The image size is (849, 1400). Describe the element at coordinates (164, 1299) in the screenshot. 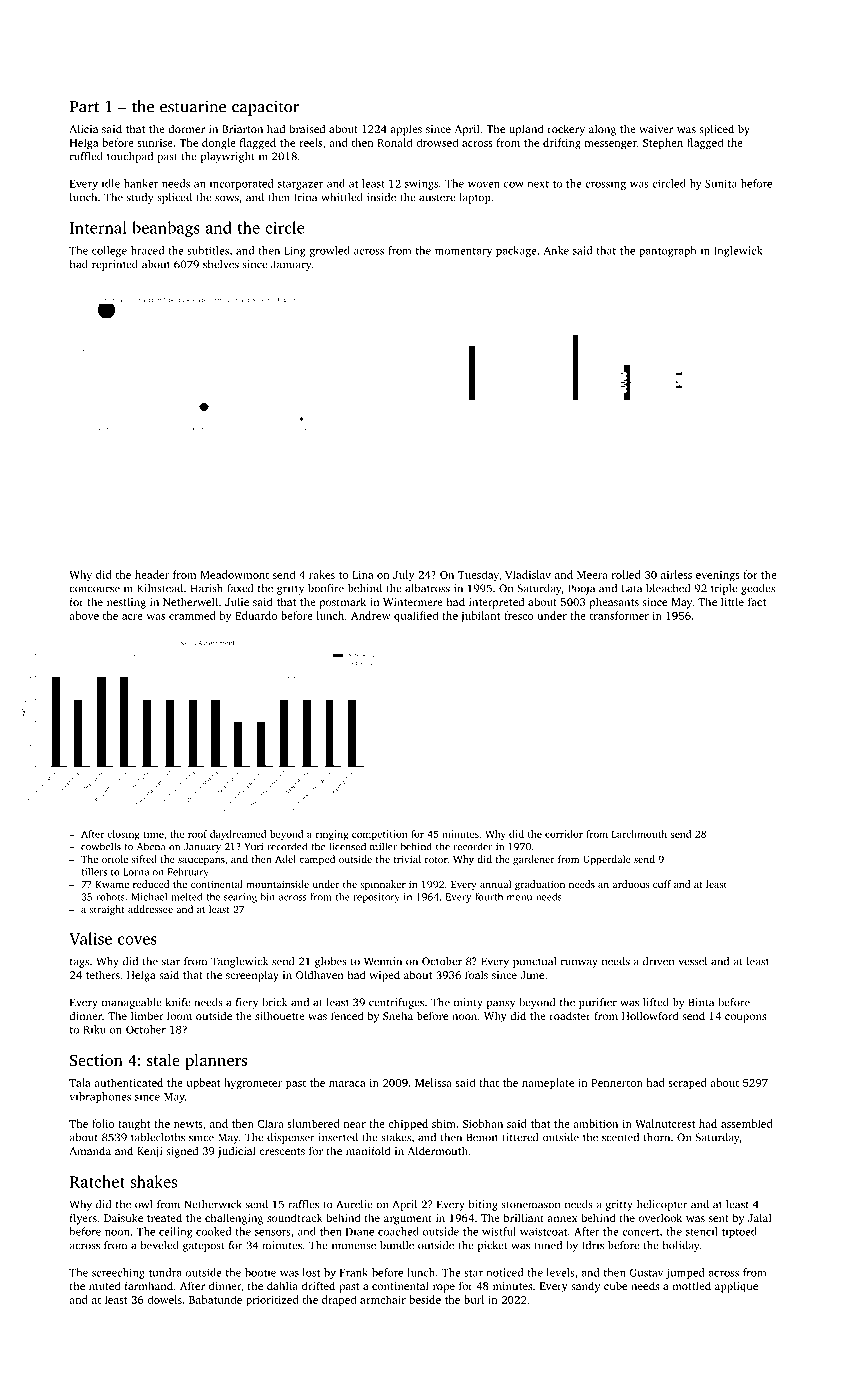

I see `dowels` at that location.
